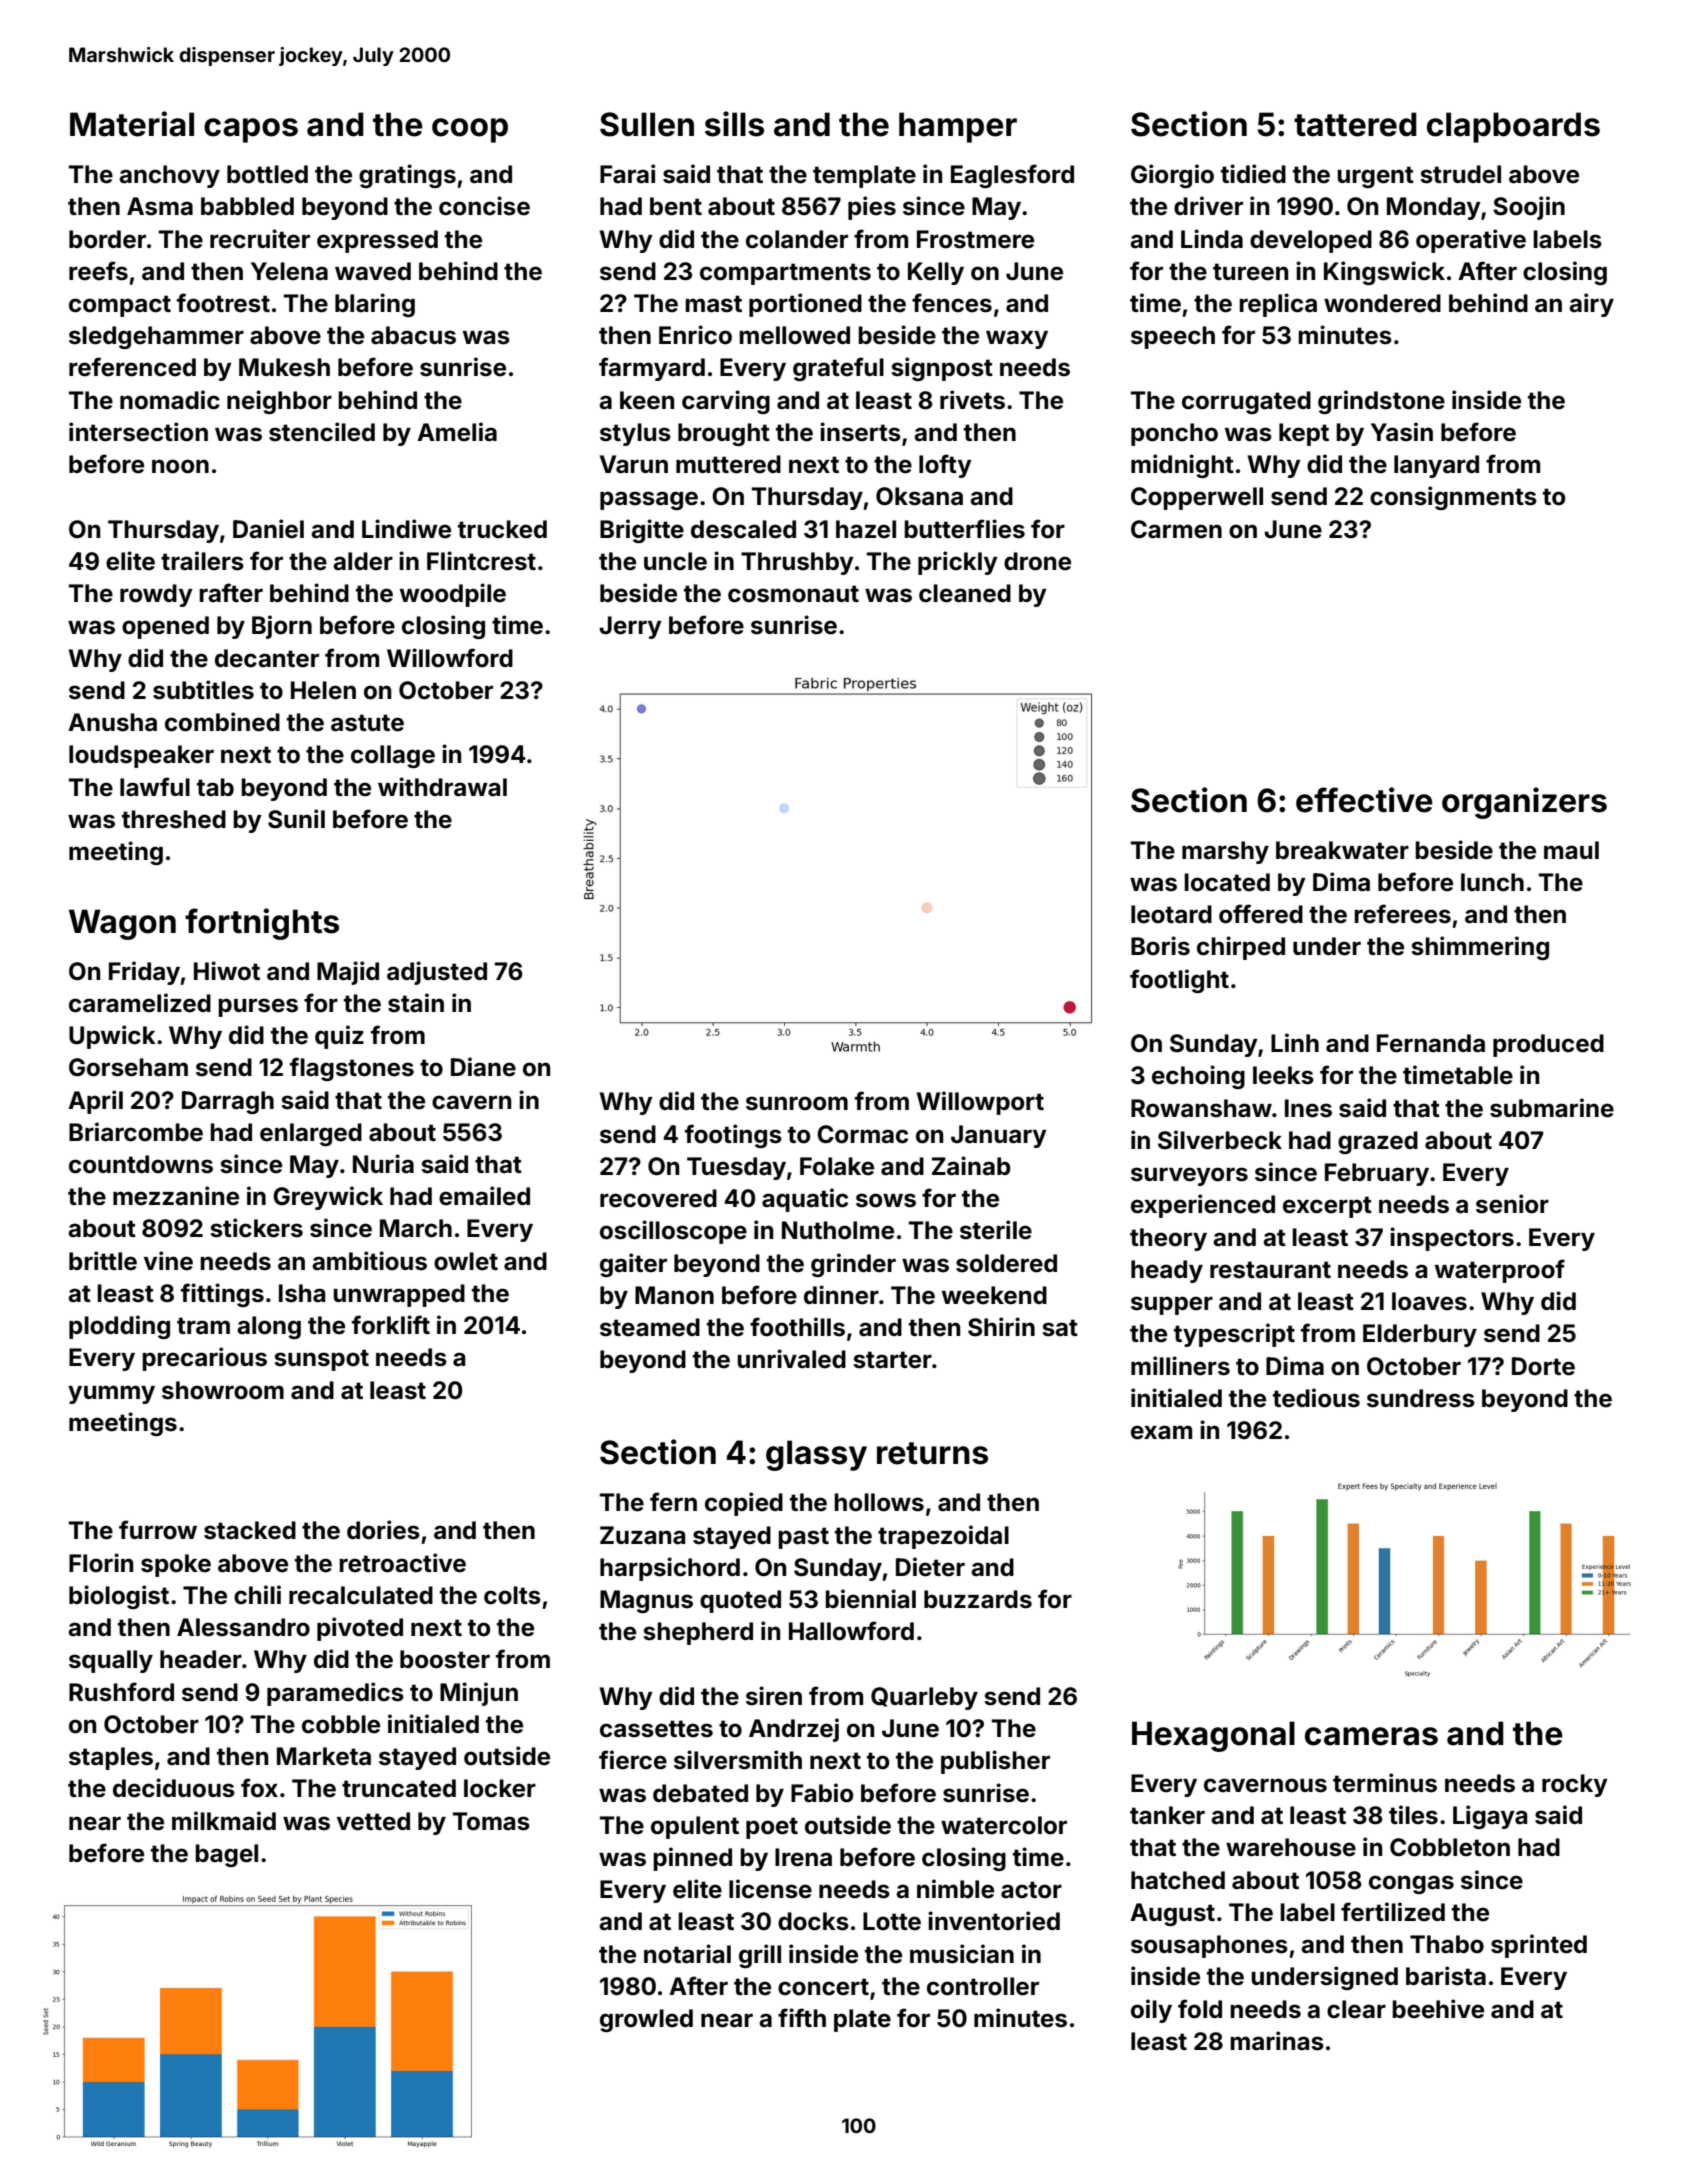 Image resolution: width=1683 pixels, height=2178 pixels. I want to click on sunroom, so click(797, 1103).
